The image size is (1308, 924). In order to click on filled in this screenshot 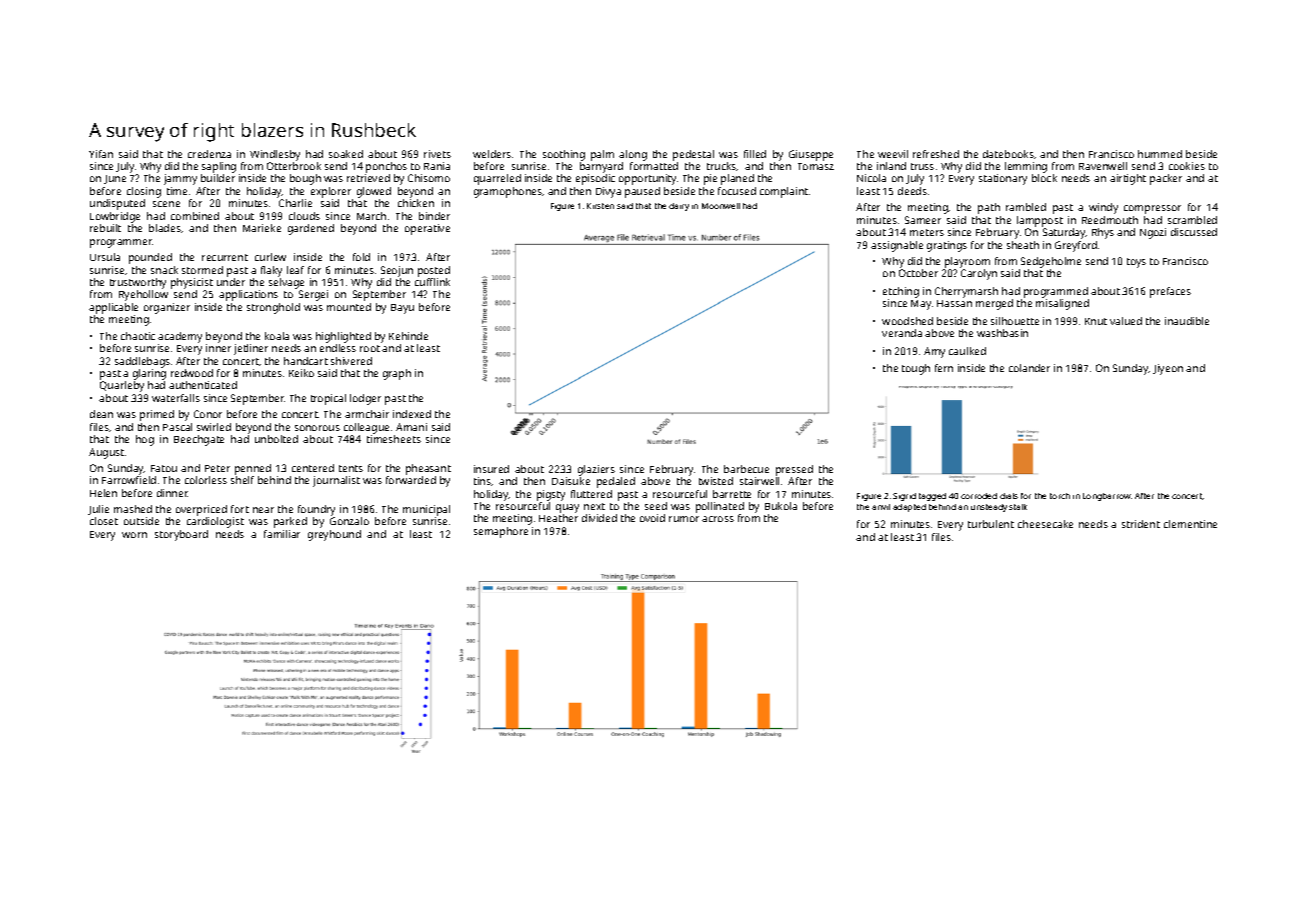, I will do `click(755, 154)`.
